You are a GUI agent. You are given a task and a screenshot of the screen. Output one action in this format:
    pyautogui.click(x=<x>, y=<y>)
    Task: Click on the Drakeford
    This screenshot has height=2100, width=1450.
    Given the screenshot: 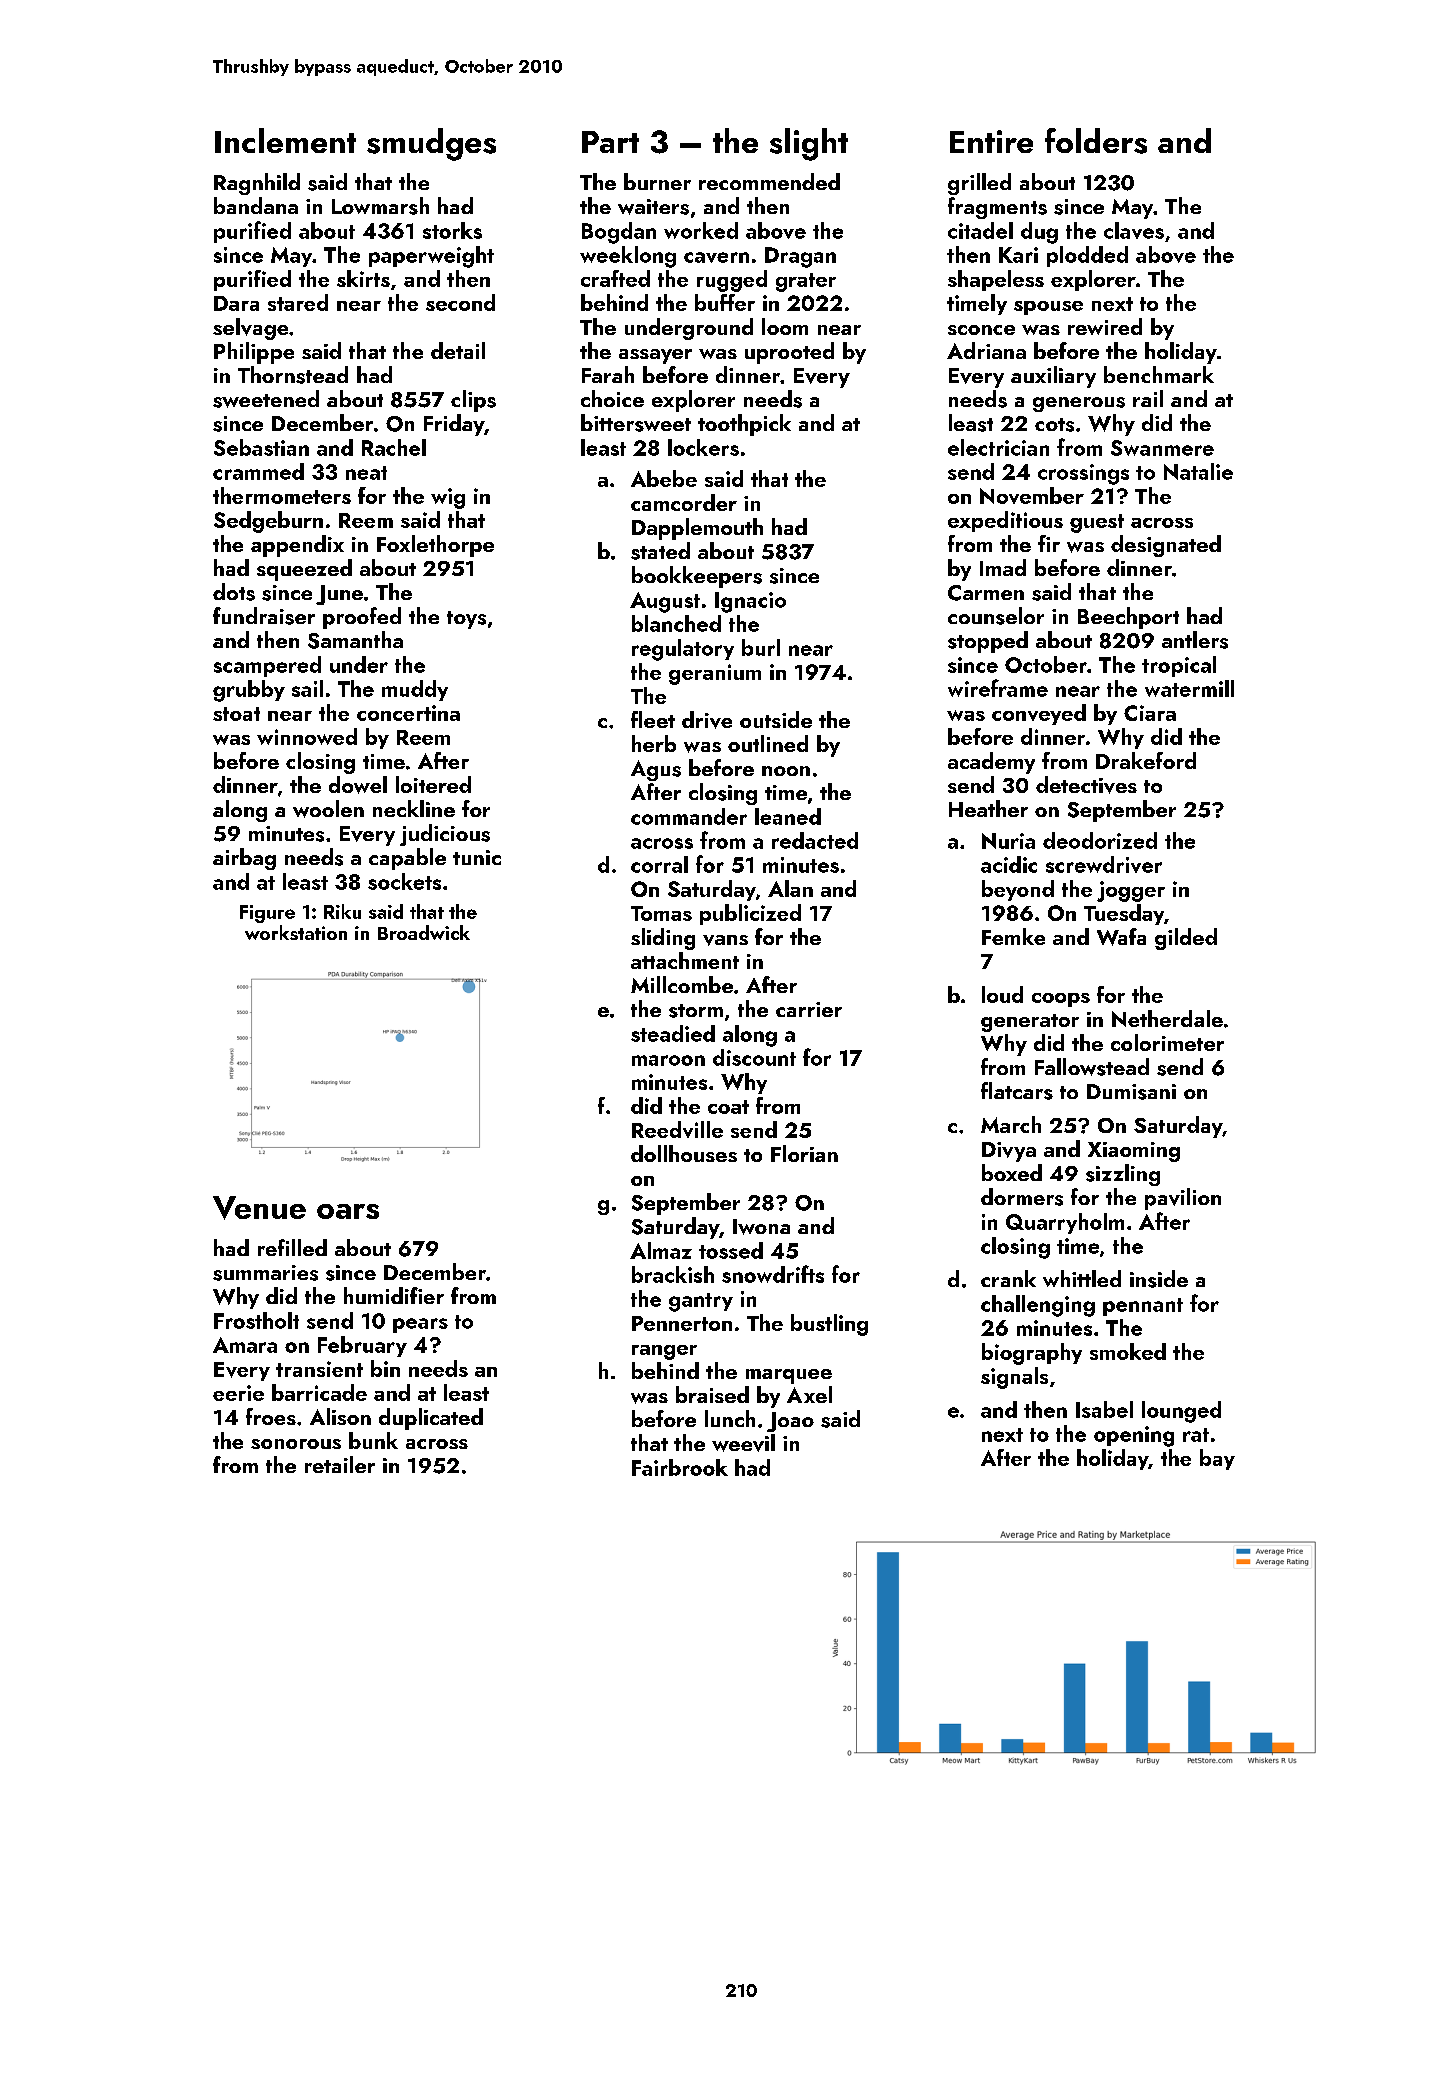 What is the action you would take?
    pyautogui.click(x=1146, y=760)
